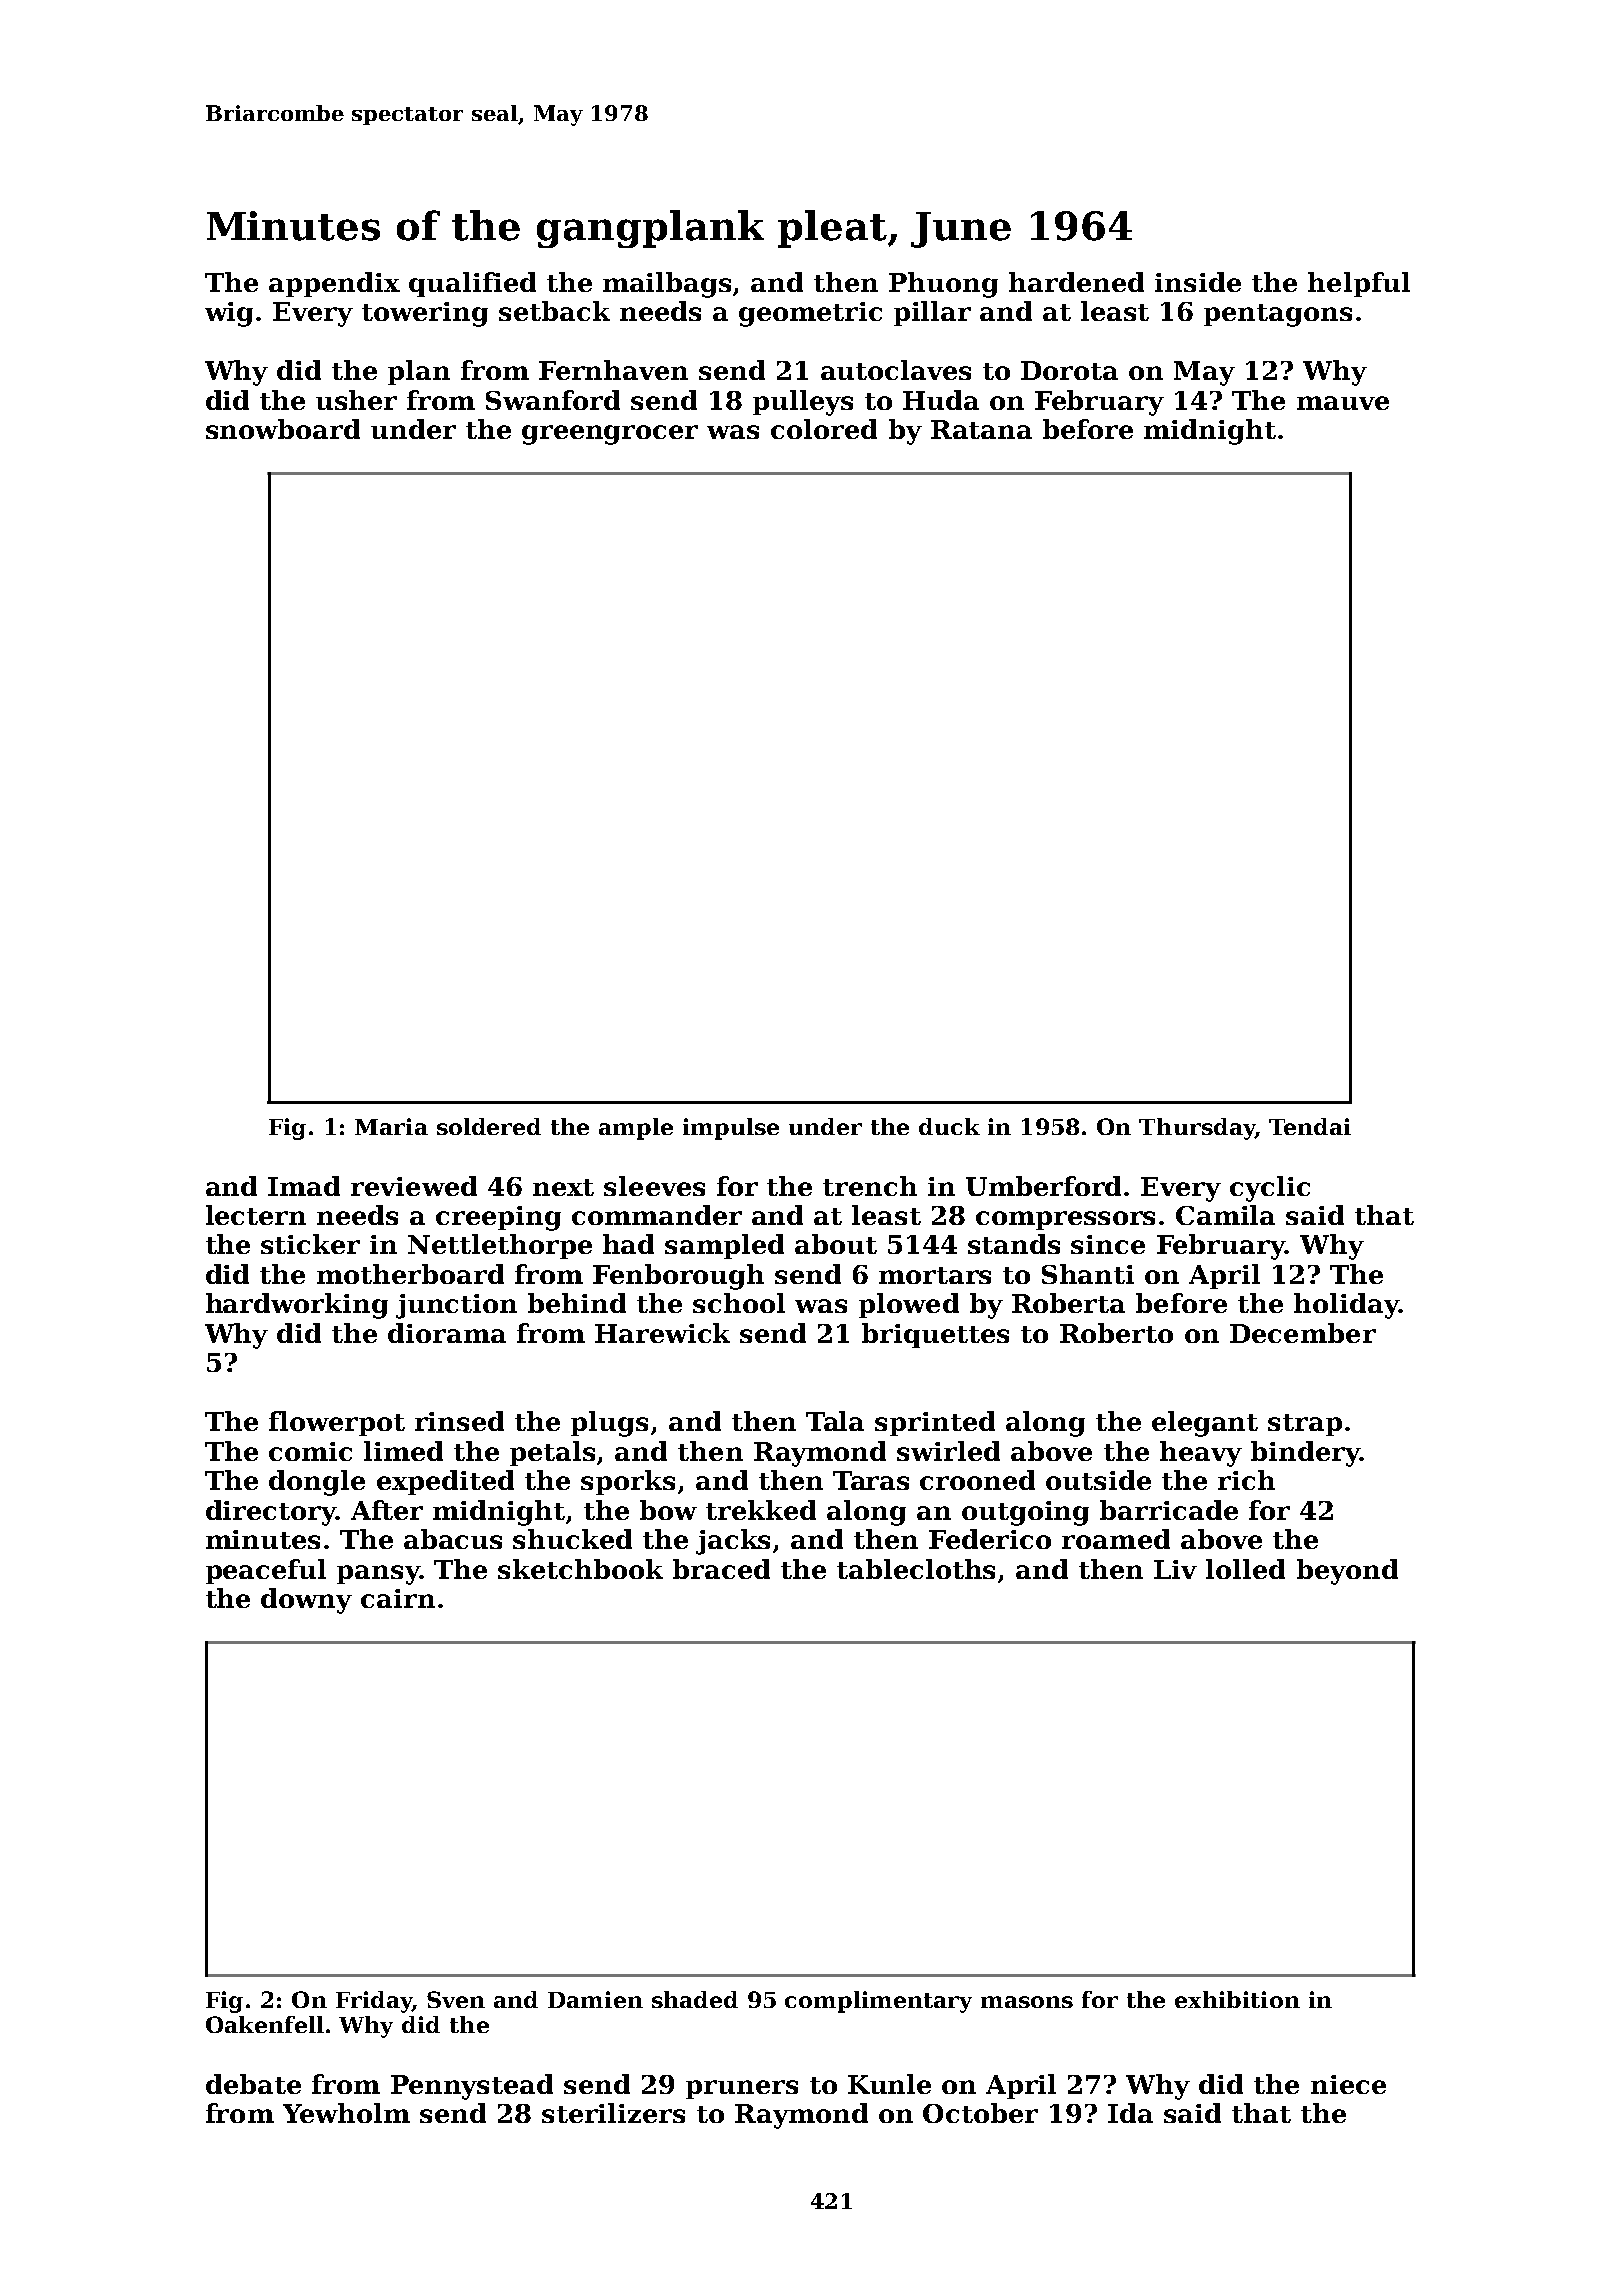  I want to click on niece, so click(1348, 2084).
